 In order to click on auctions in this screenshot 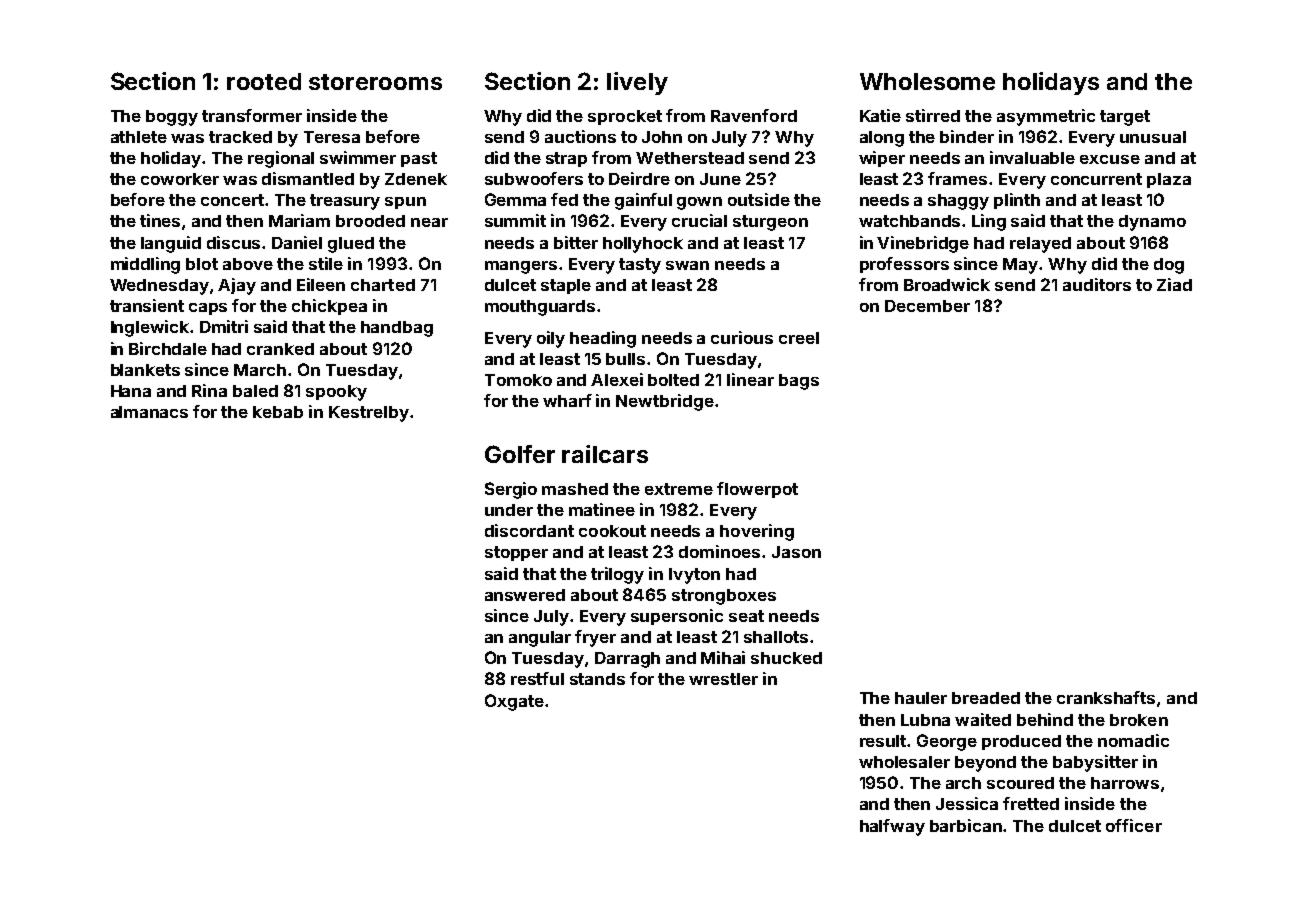, I will do `click(580, 136)`.
